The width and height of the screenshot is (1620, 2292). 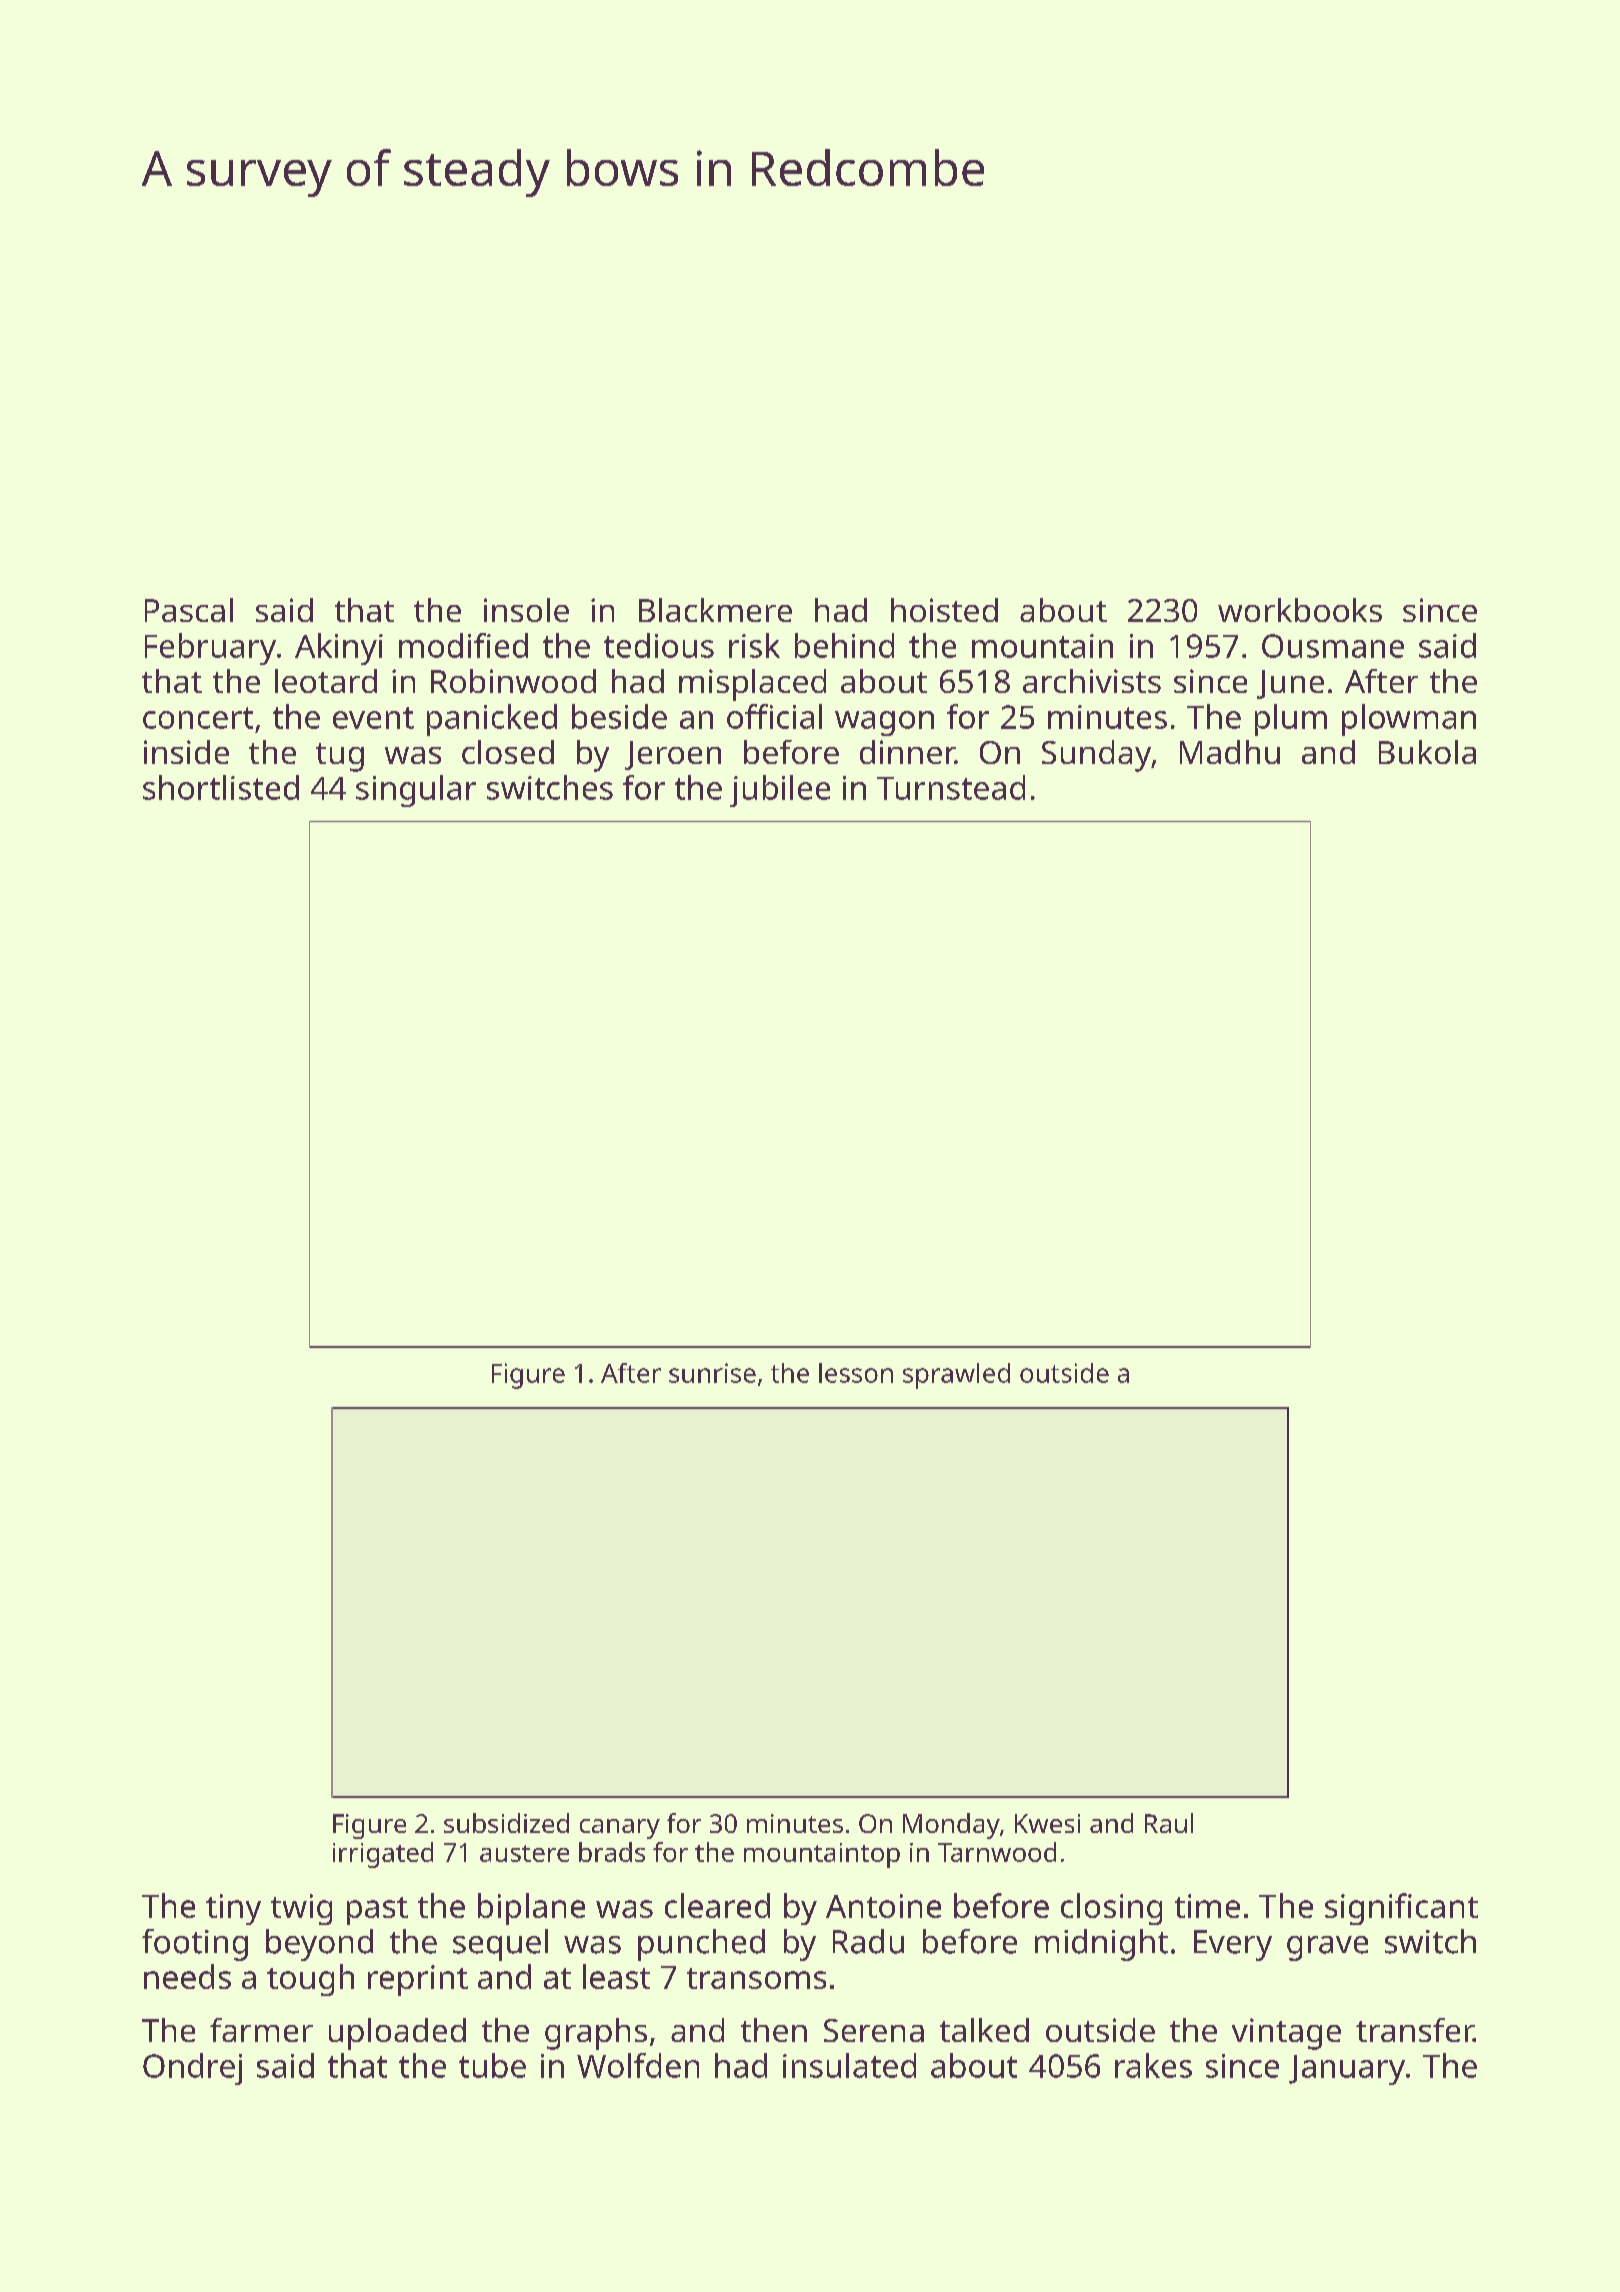 What do you see at coordinates (712, 1373) in the screenshot?
I see `sunrise` at bounding box center [712, 1373].
